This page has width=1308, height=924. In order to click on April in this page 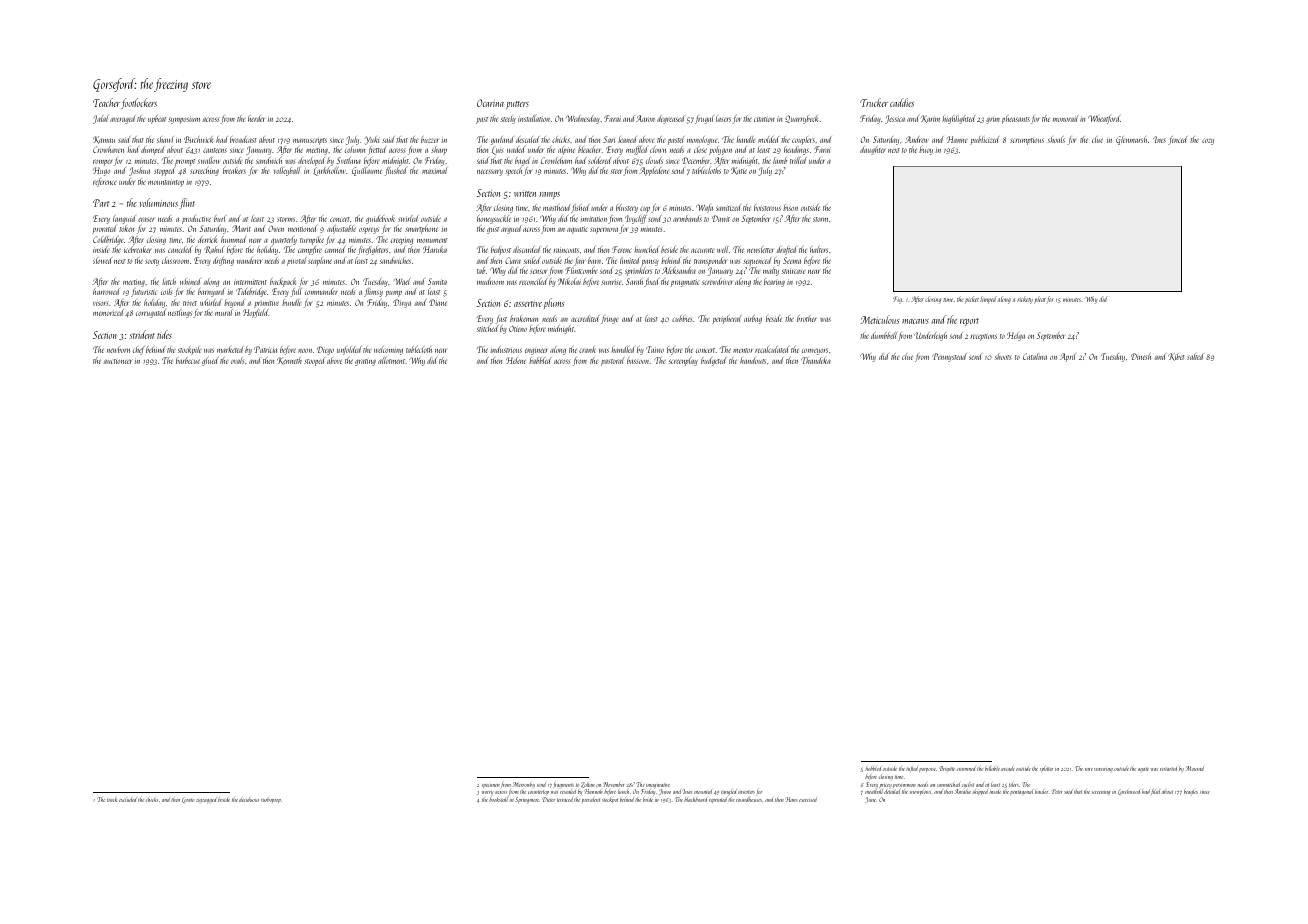, I will do `click(1068, 357)`.
